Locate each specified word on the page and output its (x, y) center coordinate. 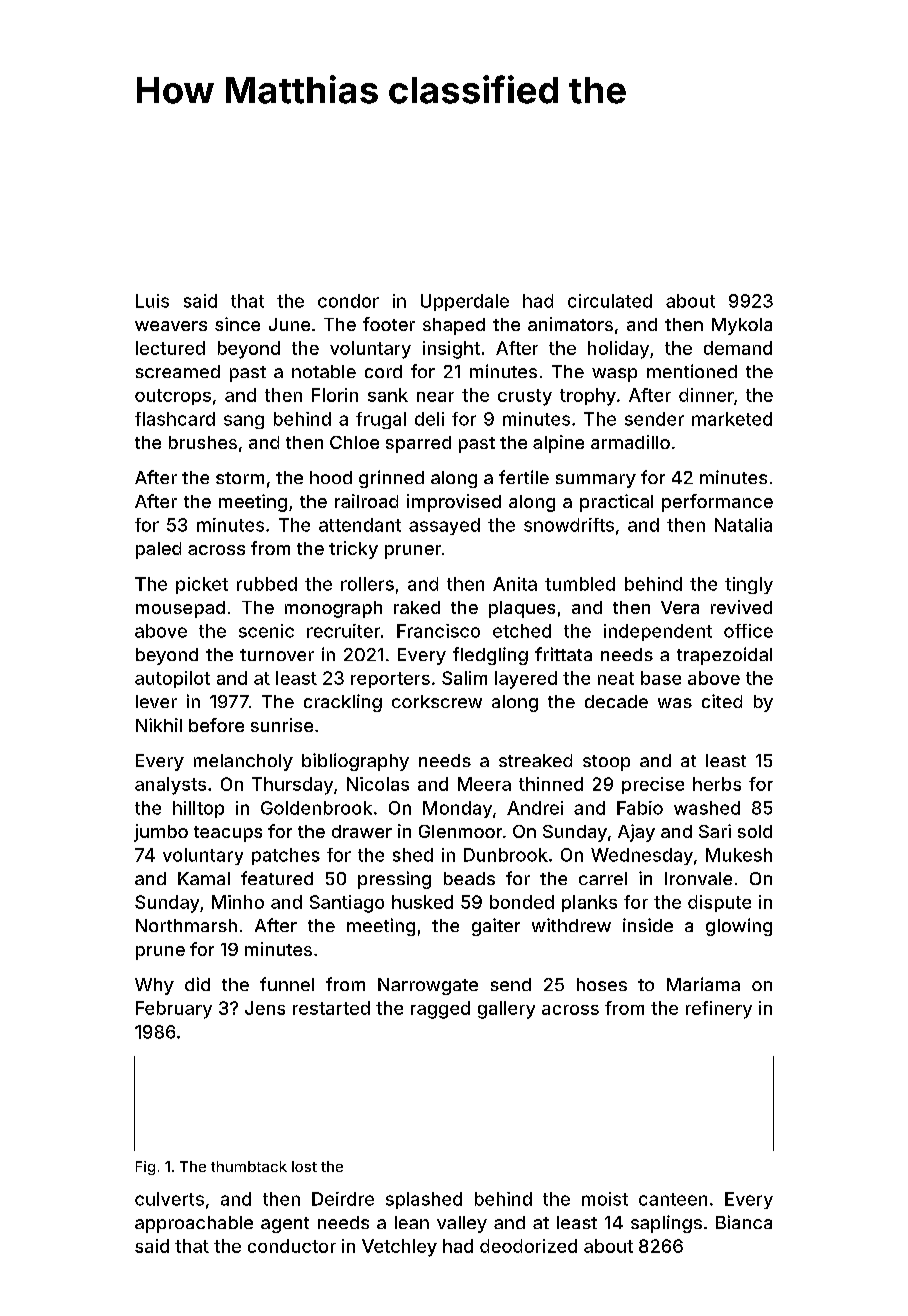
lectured (170, 348)
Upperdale (465, 302)
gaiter (496, 927)
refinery (719, 1010)
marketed (732, 419)
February (174, 1010)
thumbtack (249, 1166)
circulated (610, 301)
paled (158, 550)
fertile (524, 477)
